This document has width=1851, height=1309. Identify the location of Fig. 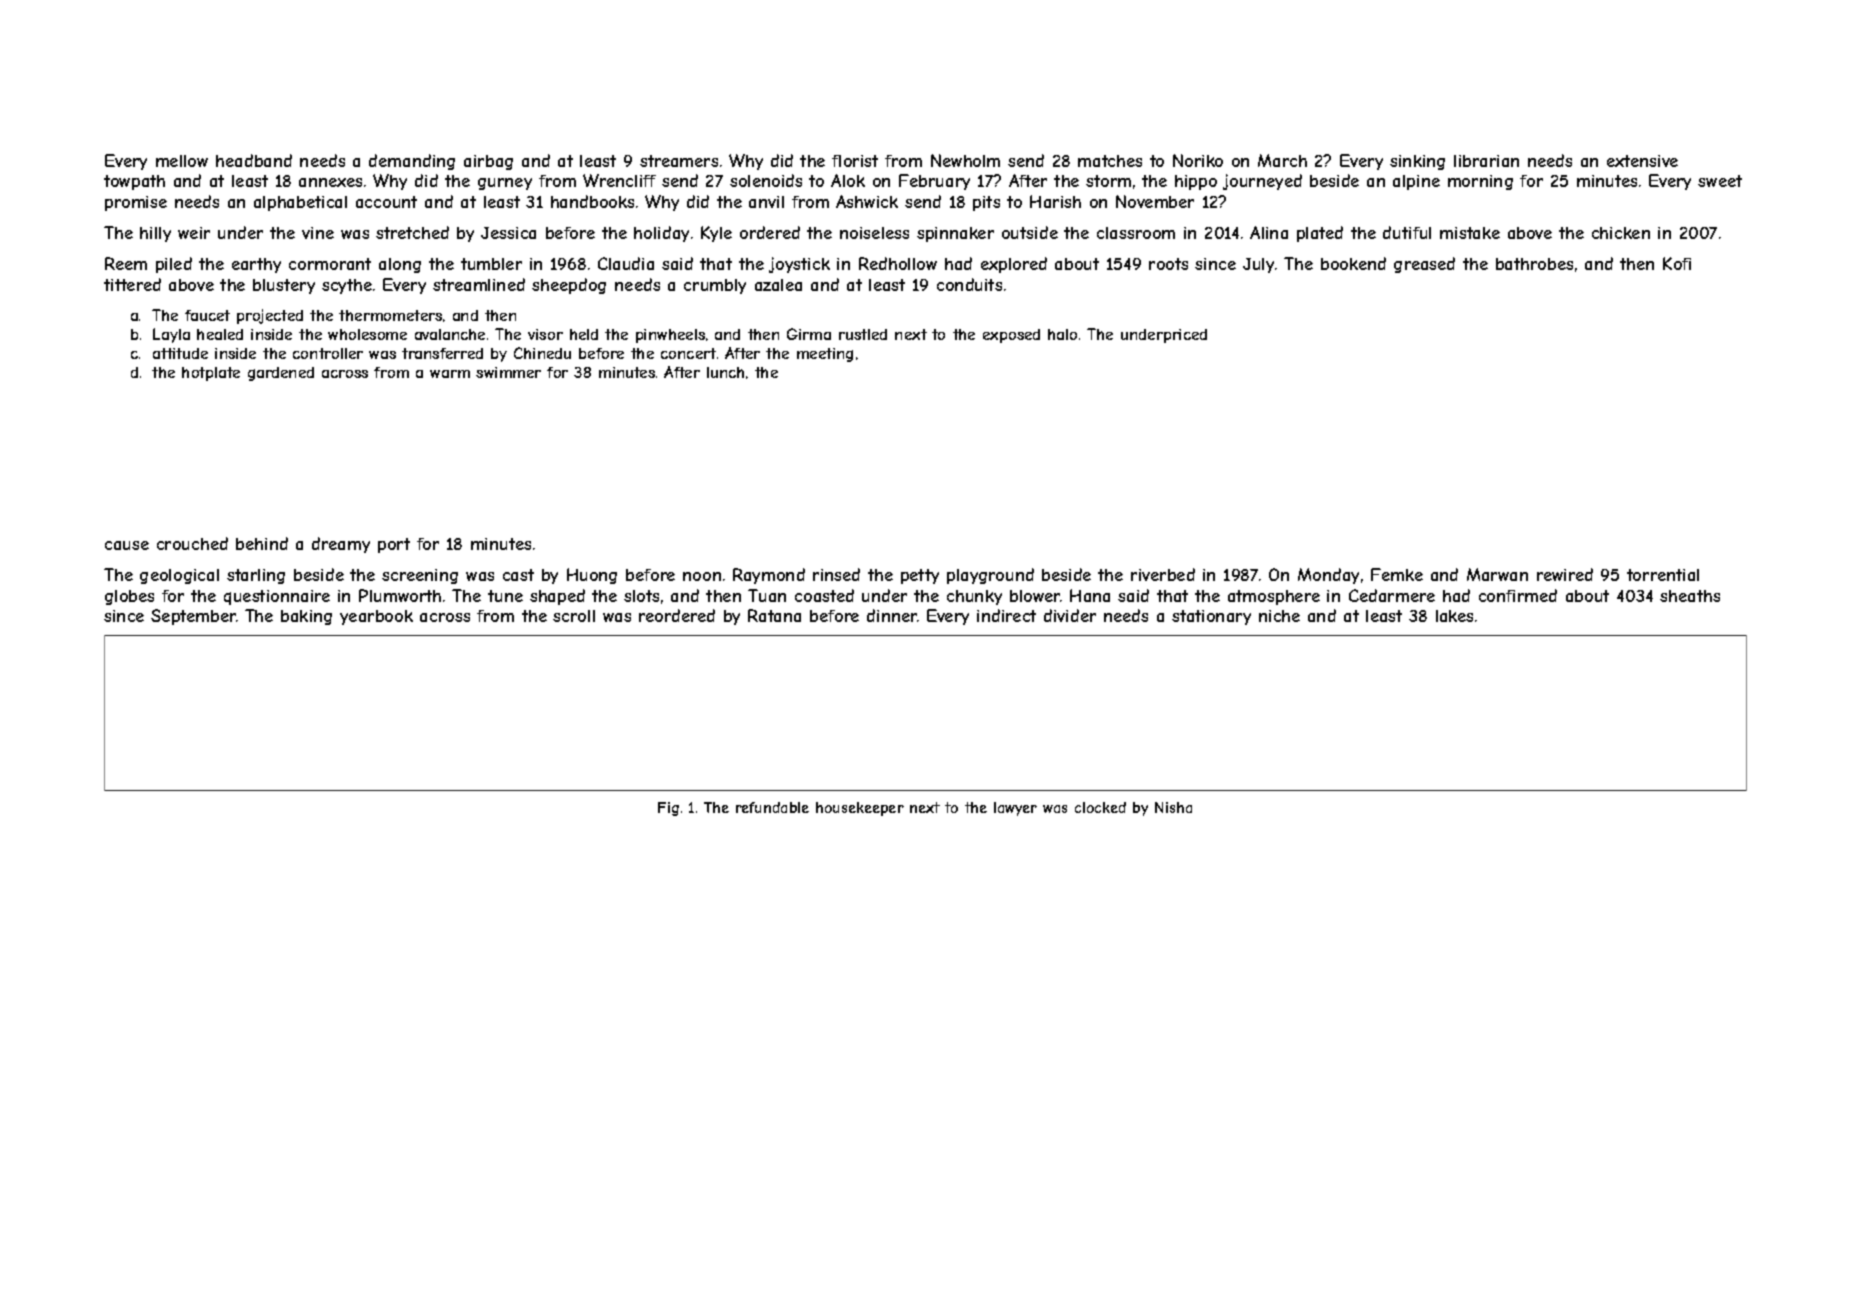
(668, 809).
